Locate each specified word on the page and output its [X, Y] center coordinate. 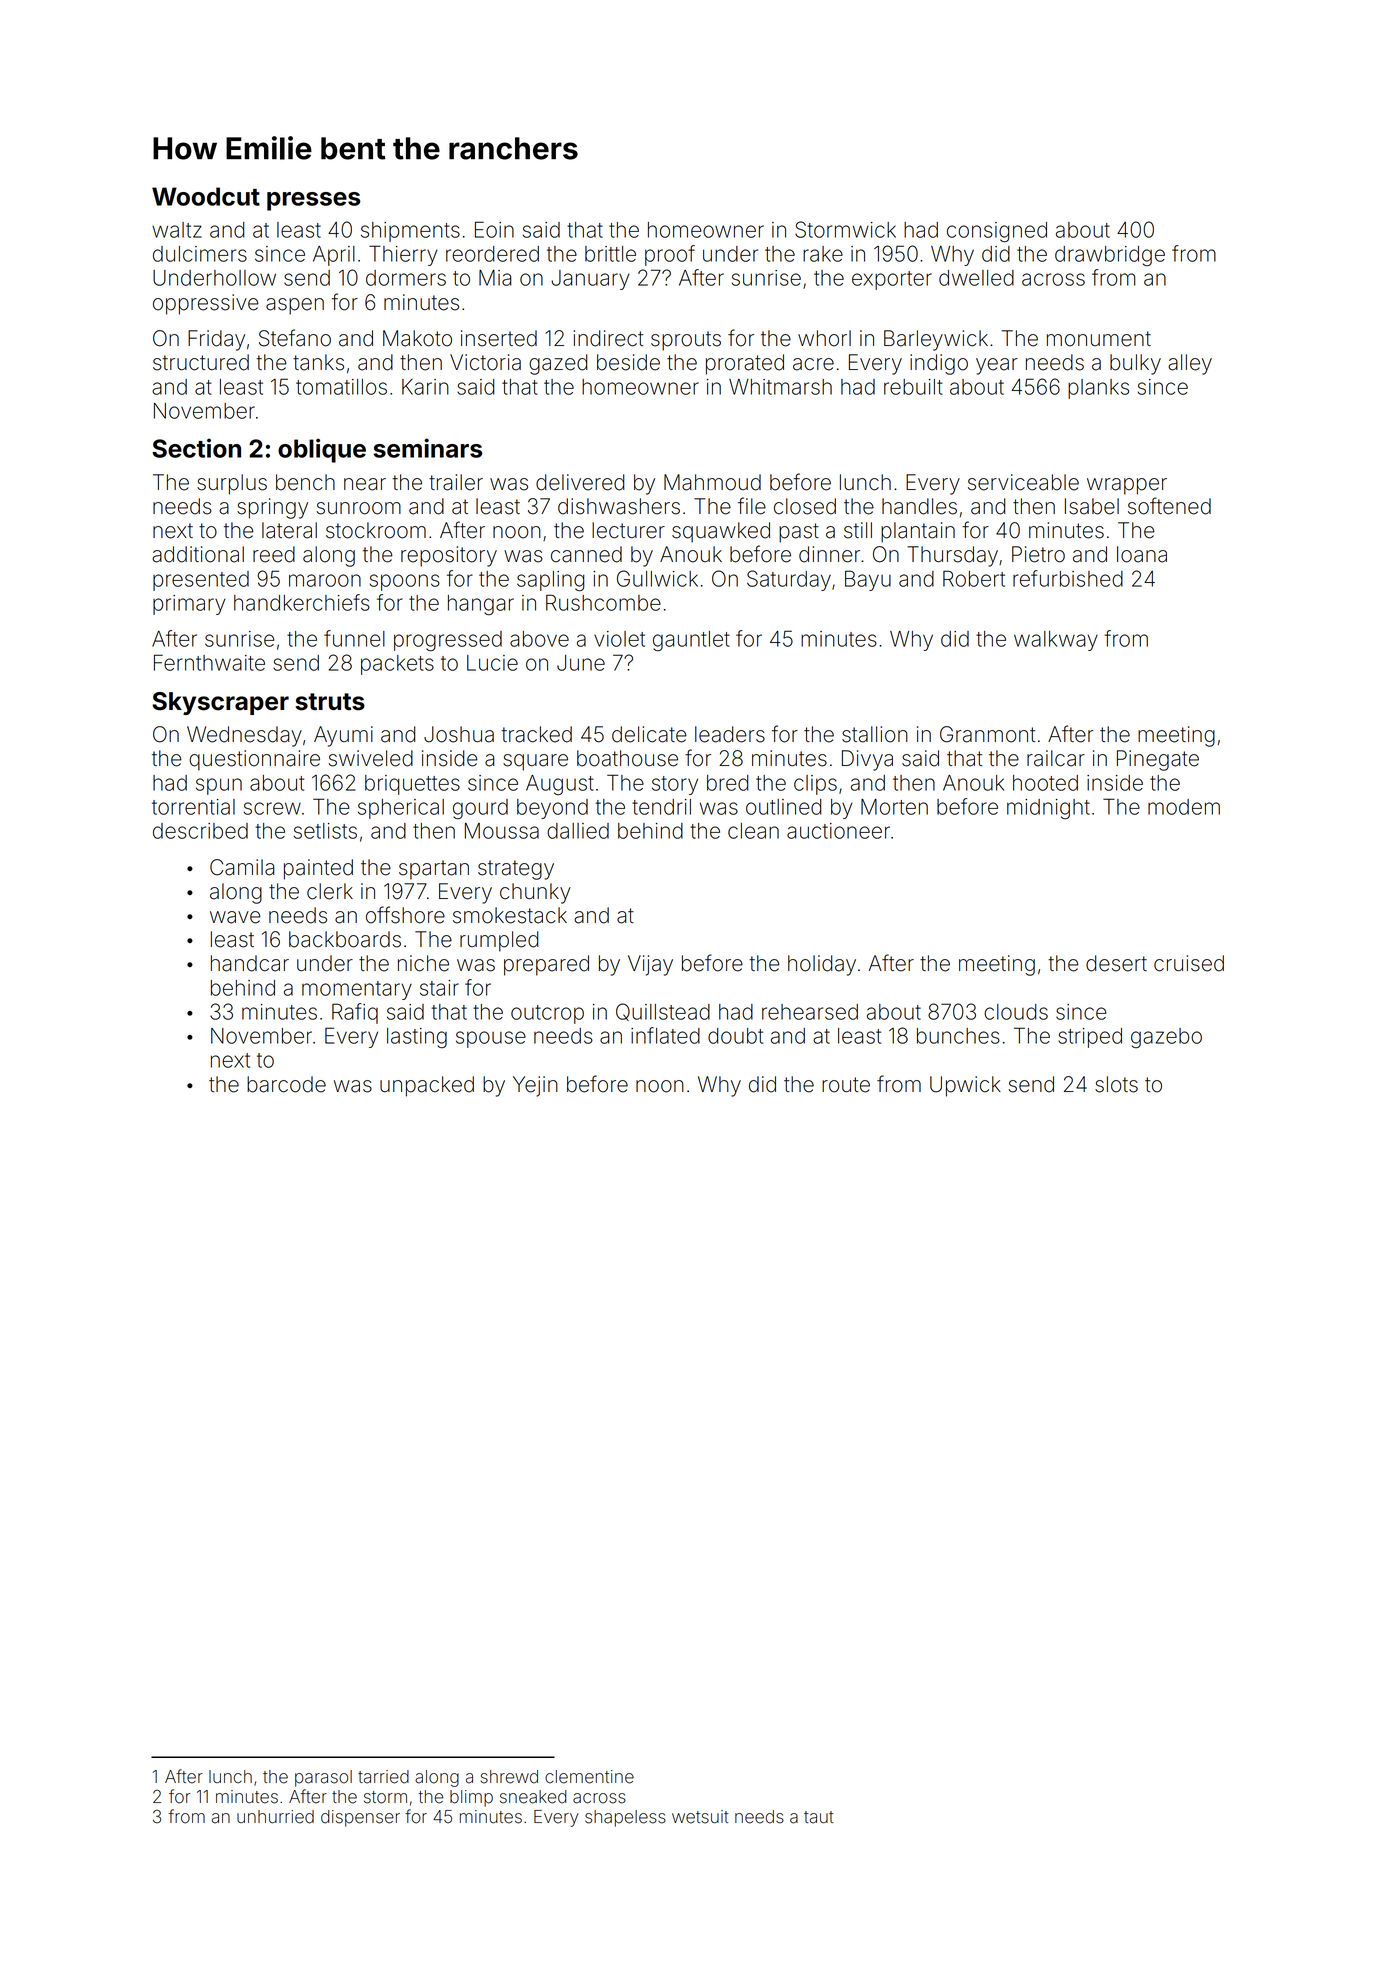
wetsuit [700, 1817]
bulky [1135, 364]
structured [201, 362]
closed [805, 506]
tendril [661, 807]
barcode [286, 1084]
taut [819, 1817]
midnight [1048, 809]
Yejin [535, 1086]
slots [1116, 1084]
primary [189, 605]
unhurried [275, 1817]
